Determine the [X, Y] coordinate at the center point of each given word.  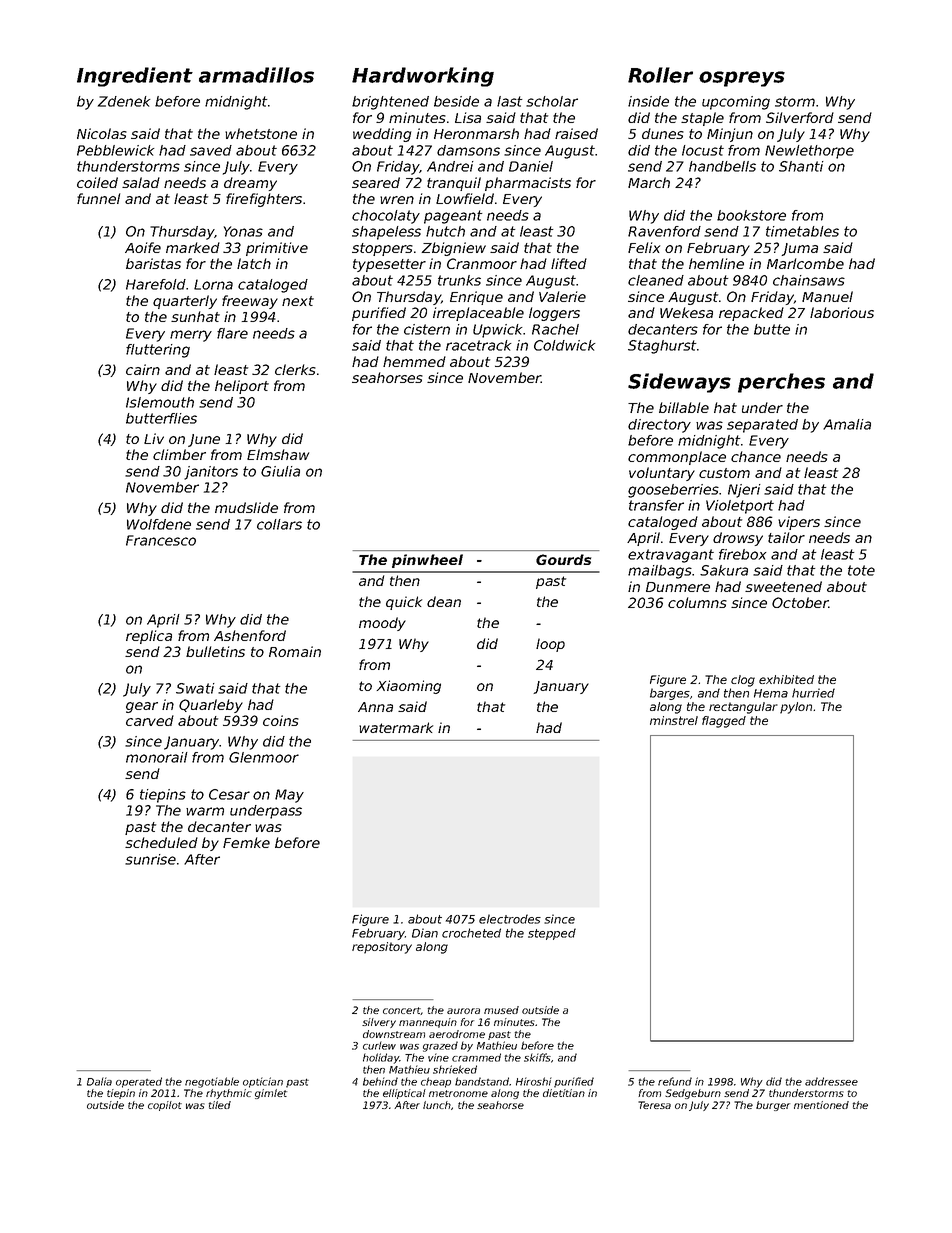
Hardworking [423, 77]
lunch [437, 1105]
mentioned [821, 1105]
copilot [165, 1106]
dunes [663, 133]
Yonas [243, 231]
